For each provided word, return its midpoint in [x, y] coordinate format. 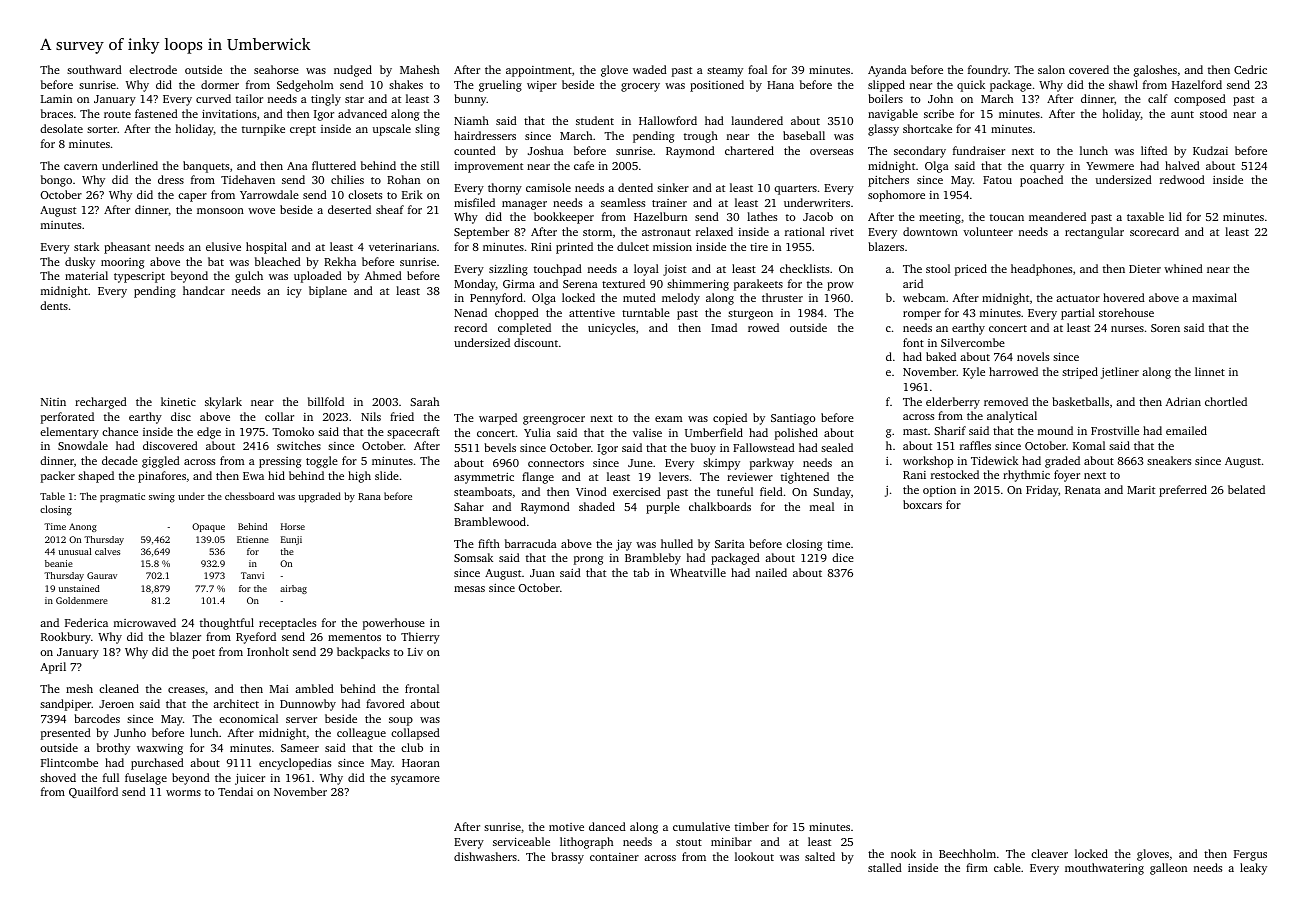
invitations [229, 114]
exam [668, 419]
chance [120, 431]
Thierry [420, 638]
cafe [584, 165]
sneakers [1169, 460]
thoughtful [227, 624]
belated [1246, 489]
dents [54, 305]
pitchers [888, 181]
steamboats [483, 491]
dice [843, 557]
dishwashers [485, 856]
